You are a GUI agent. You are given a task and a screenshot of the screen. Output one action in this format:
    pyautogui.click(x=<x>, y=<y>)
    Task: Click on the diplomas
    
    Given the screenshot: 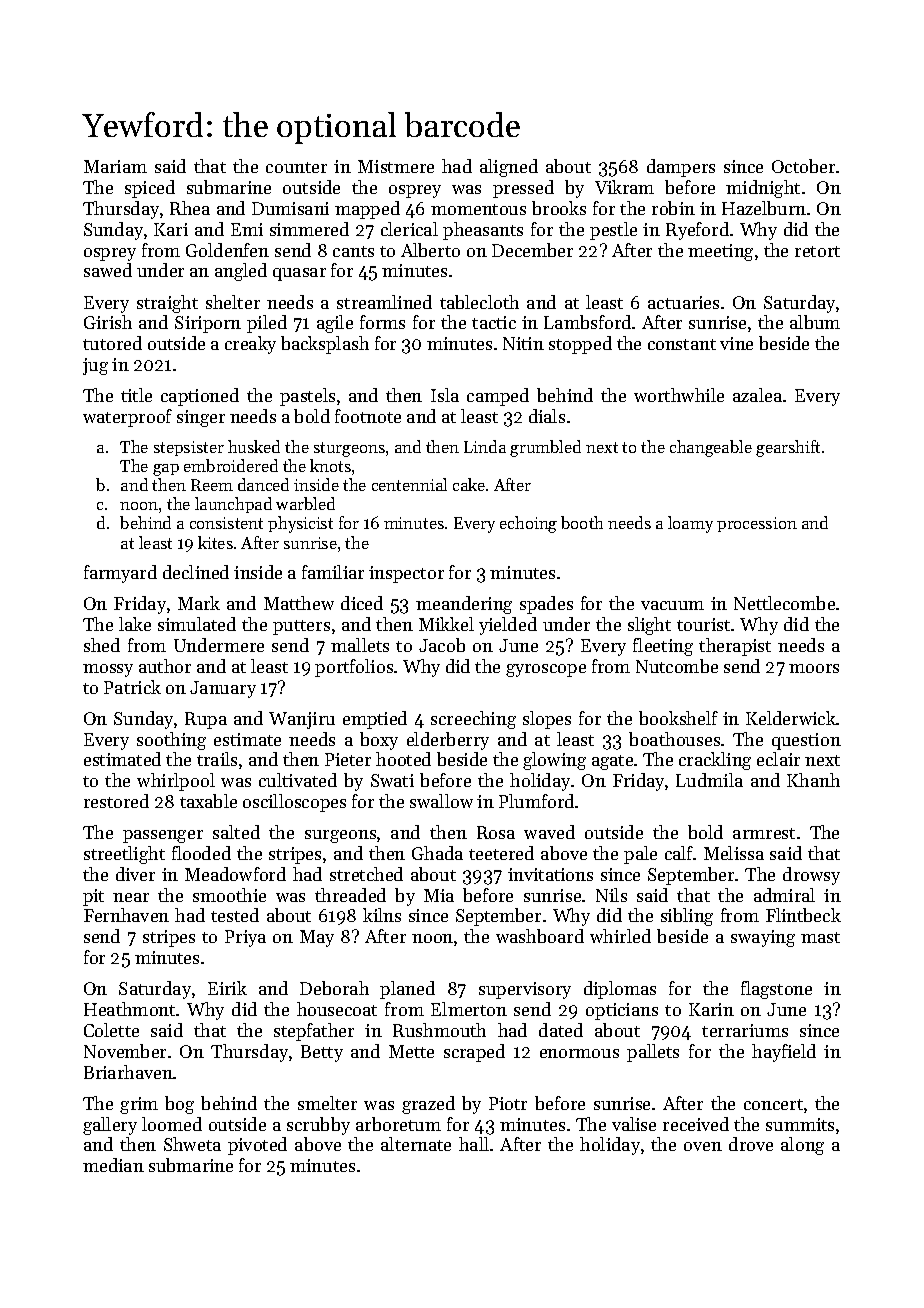 What is the action you would take?
    pyautogui.click(x=620, y=990)
